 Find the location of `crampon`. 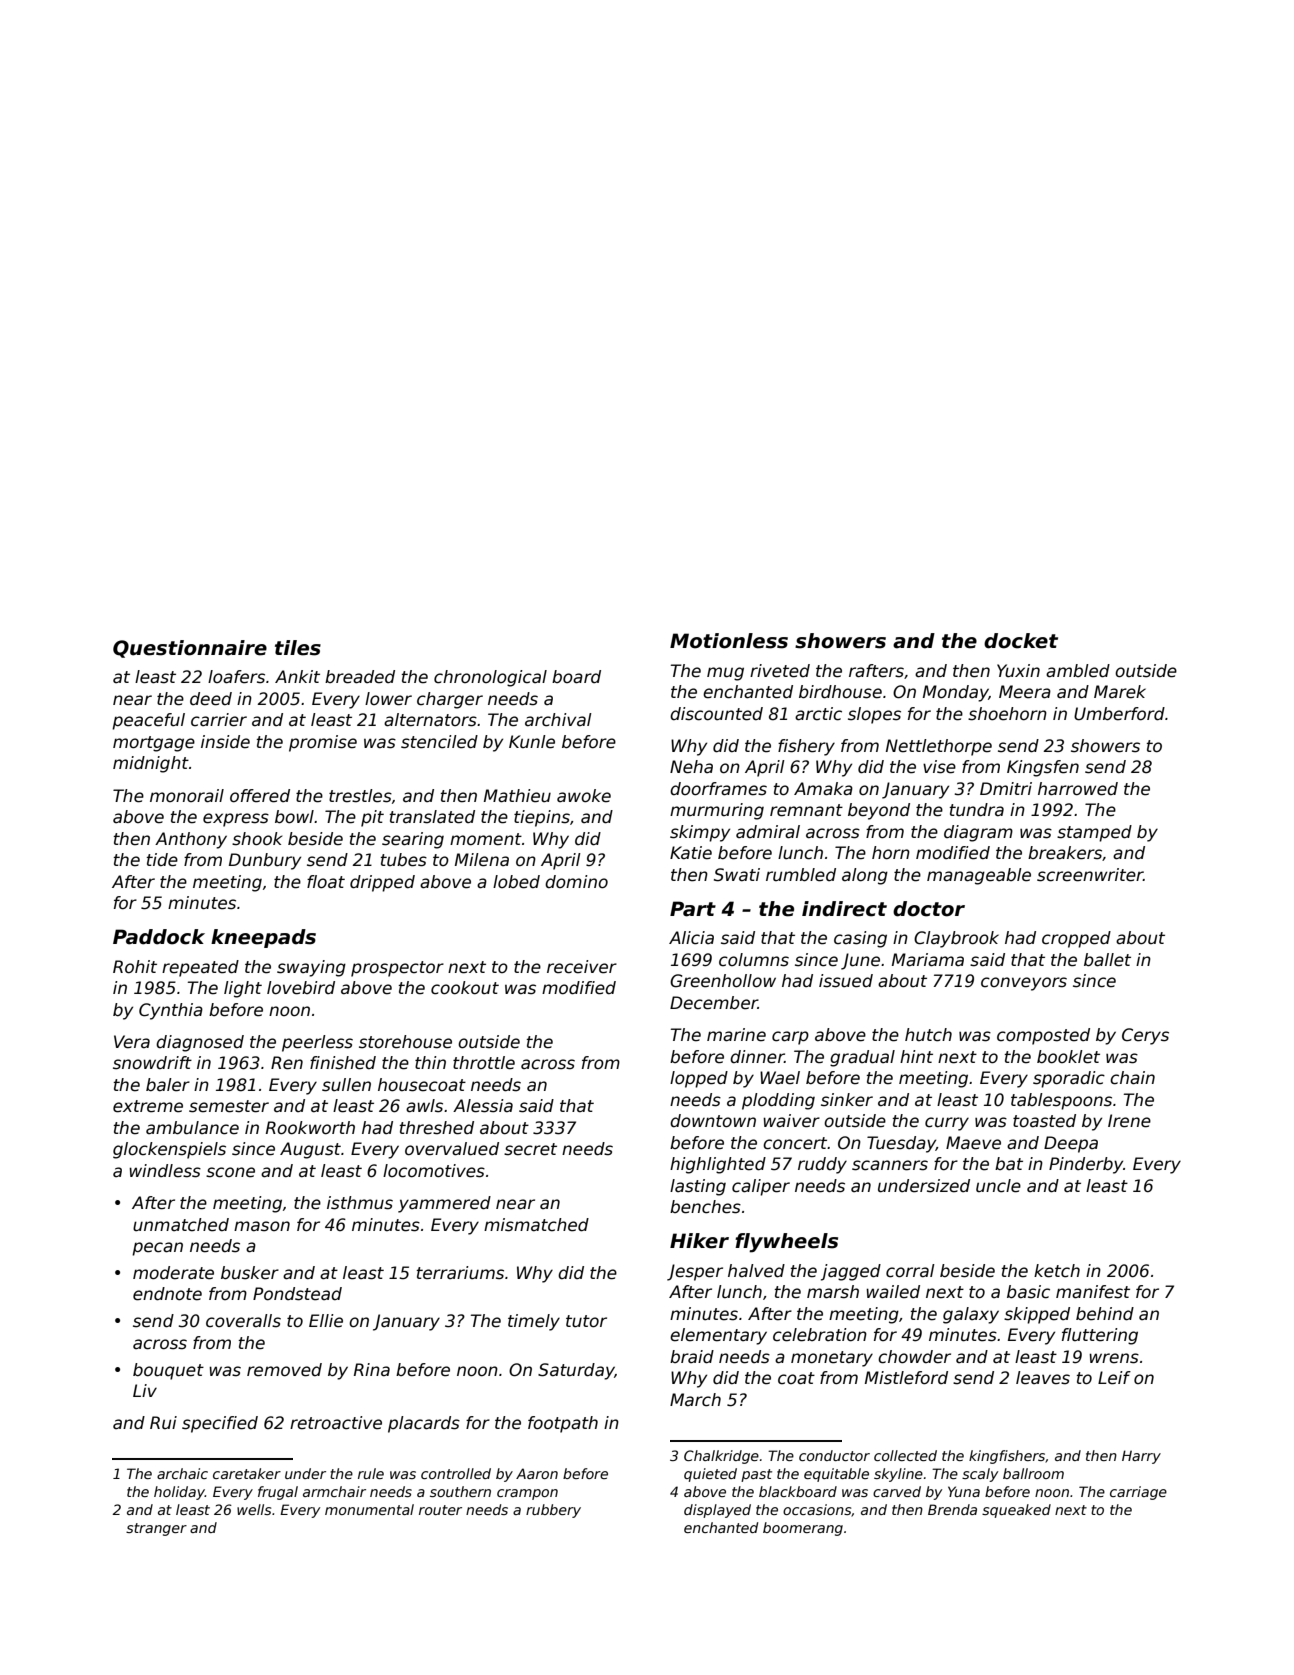

crampon is located at coordinates (527, 1494).
